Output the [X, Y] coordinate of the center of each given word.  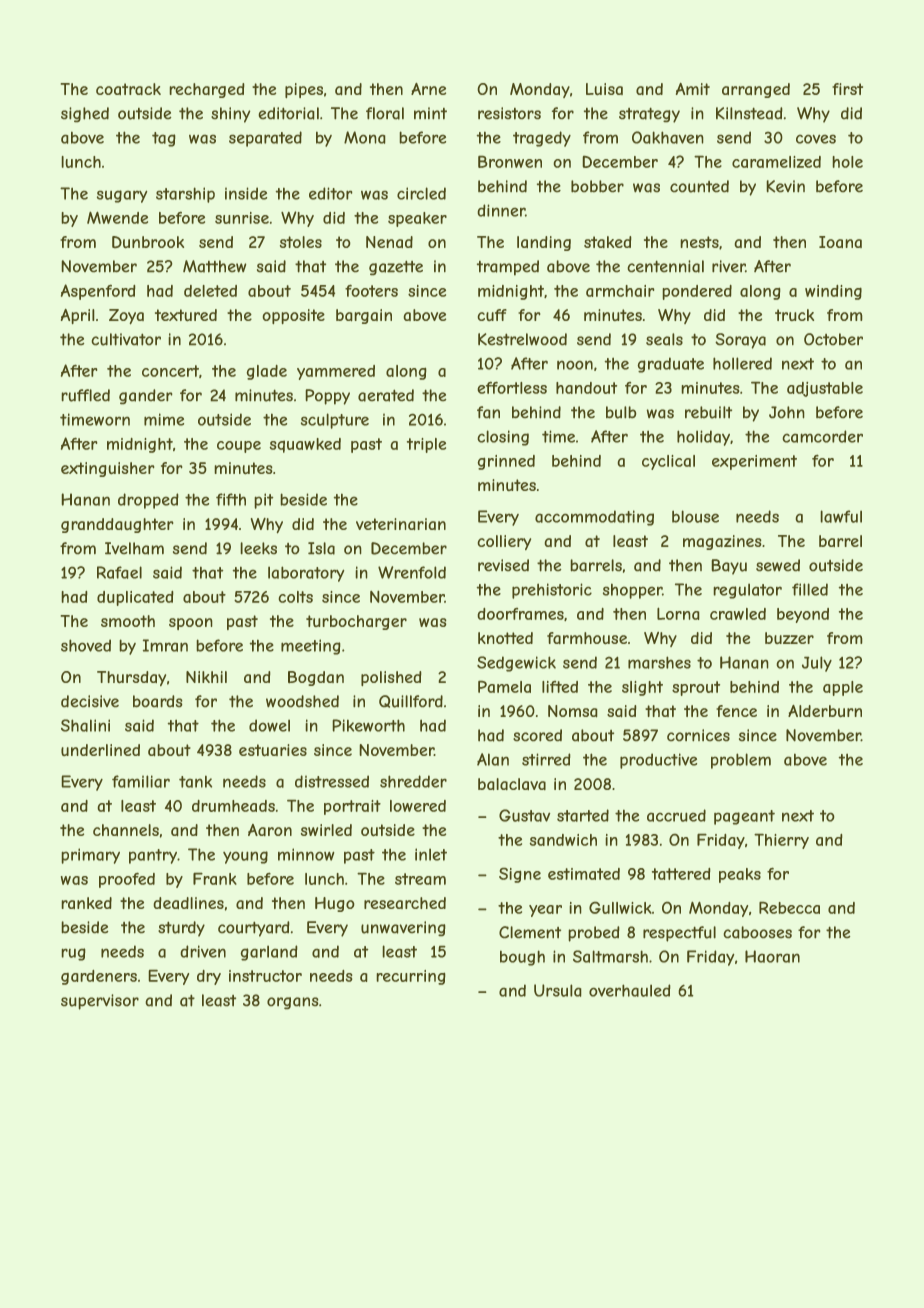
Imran [165, 645]
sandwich [563, 840]
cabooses [757, 932]
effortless [512, 387]
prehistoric [552, 591]
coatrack [128, 89]
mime [164, 419]
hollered [742, 363]
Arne [428, 89]
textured [186, 315]
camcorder [822, 436]
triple [426, 445]
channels [126, 830]
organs [293, 1003]
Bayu [729, 567]
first [847, 89]
